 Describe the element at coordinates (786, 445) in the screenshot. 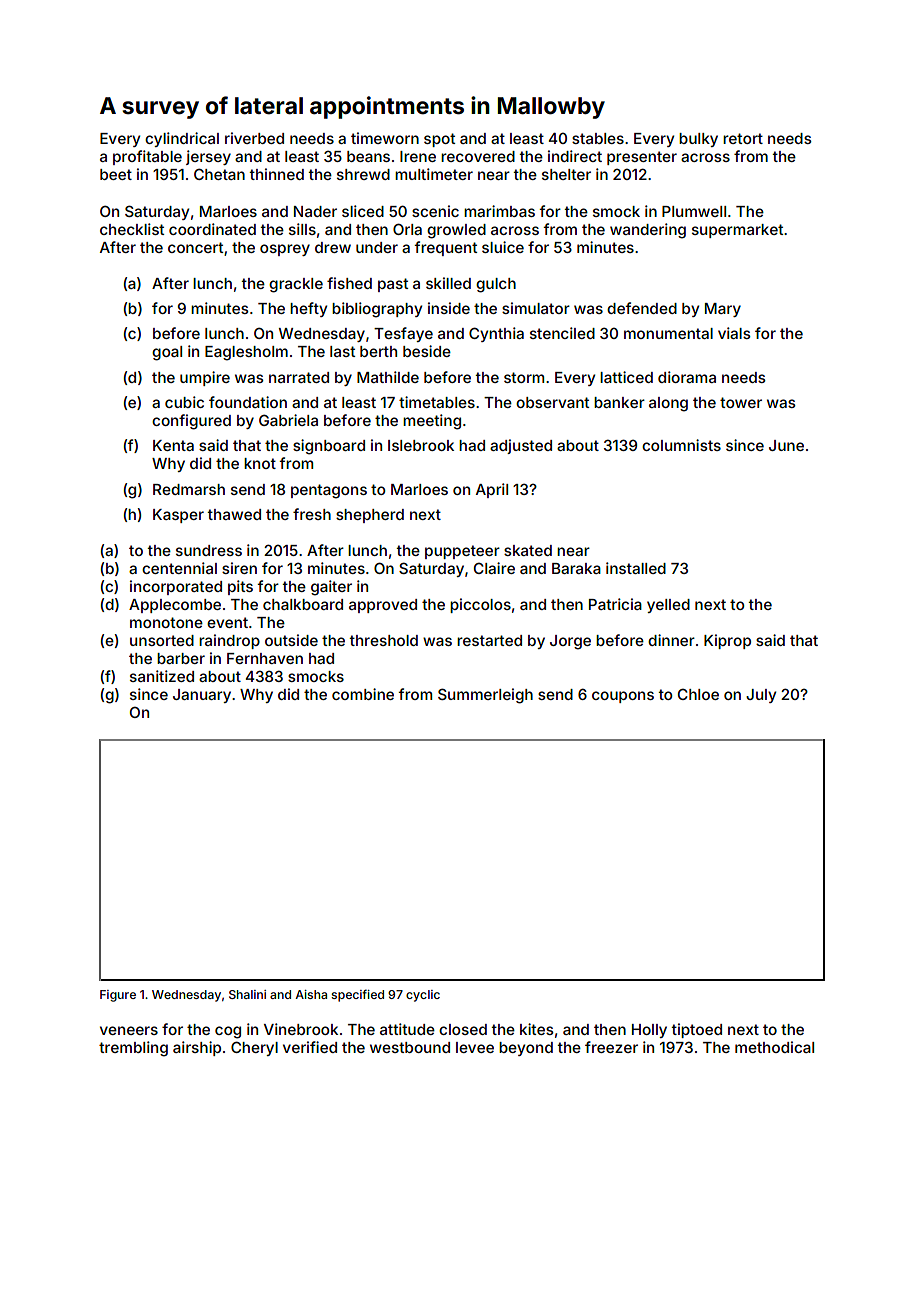

I see `June` at that location.
